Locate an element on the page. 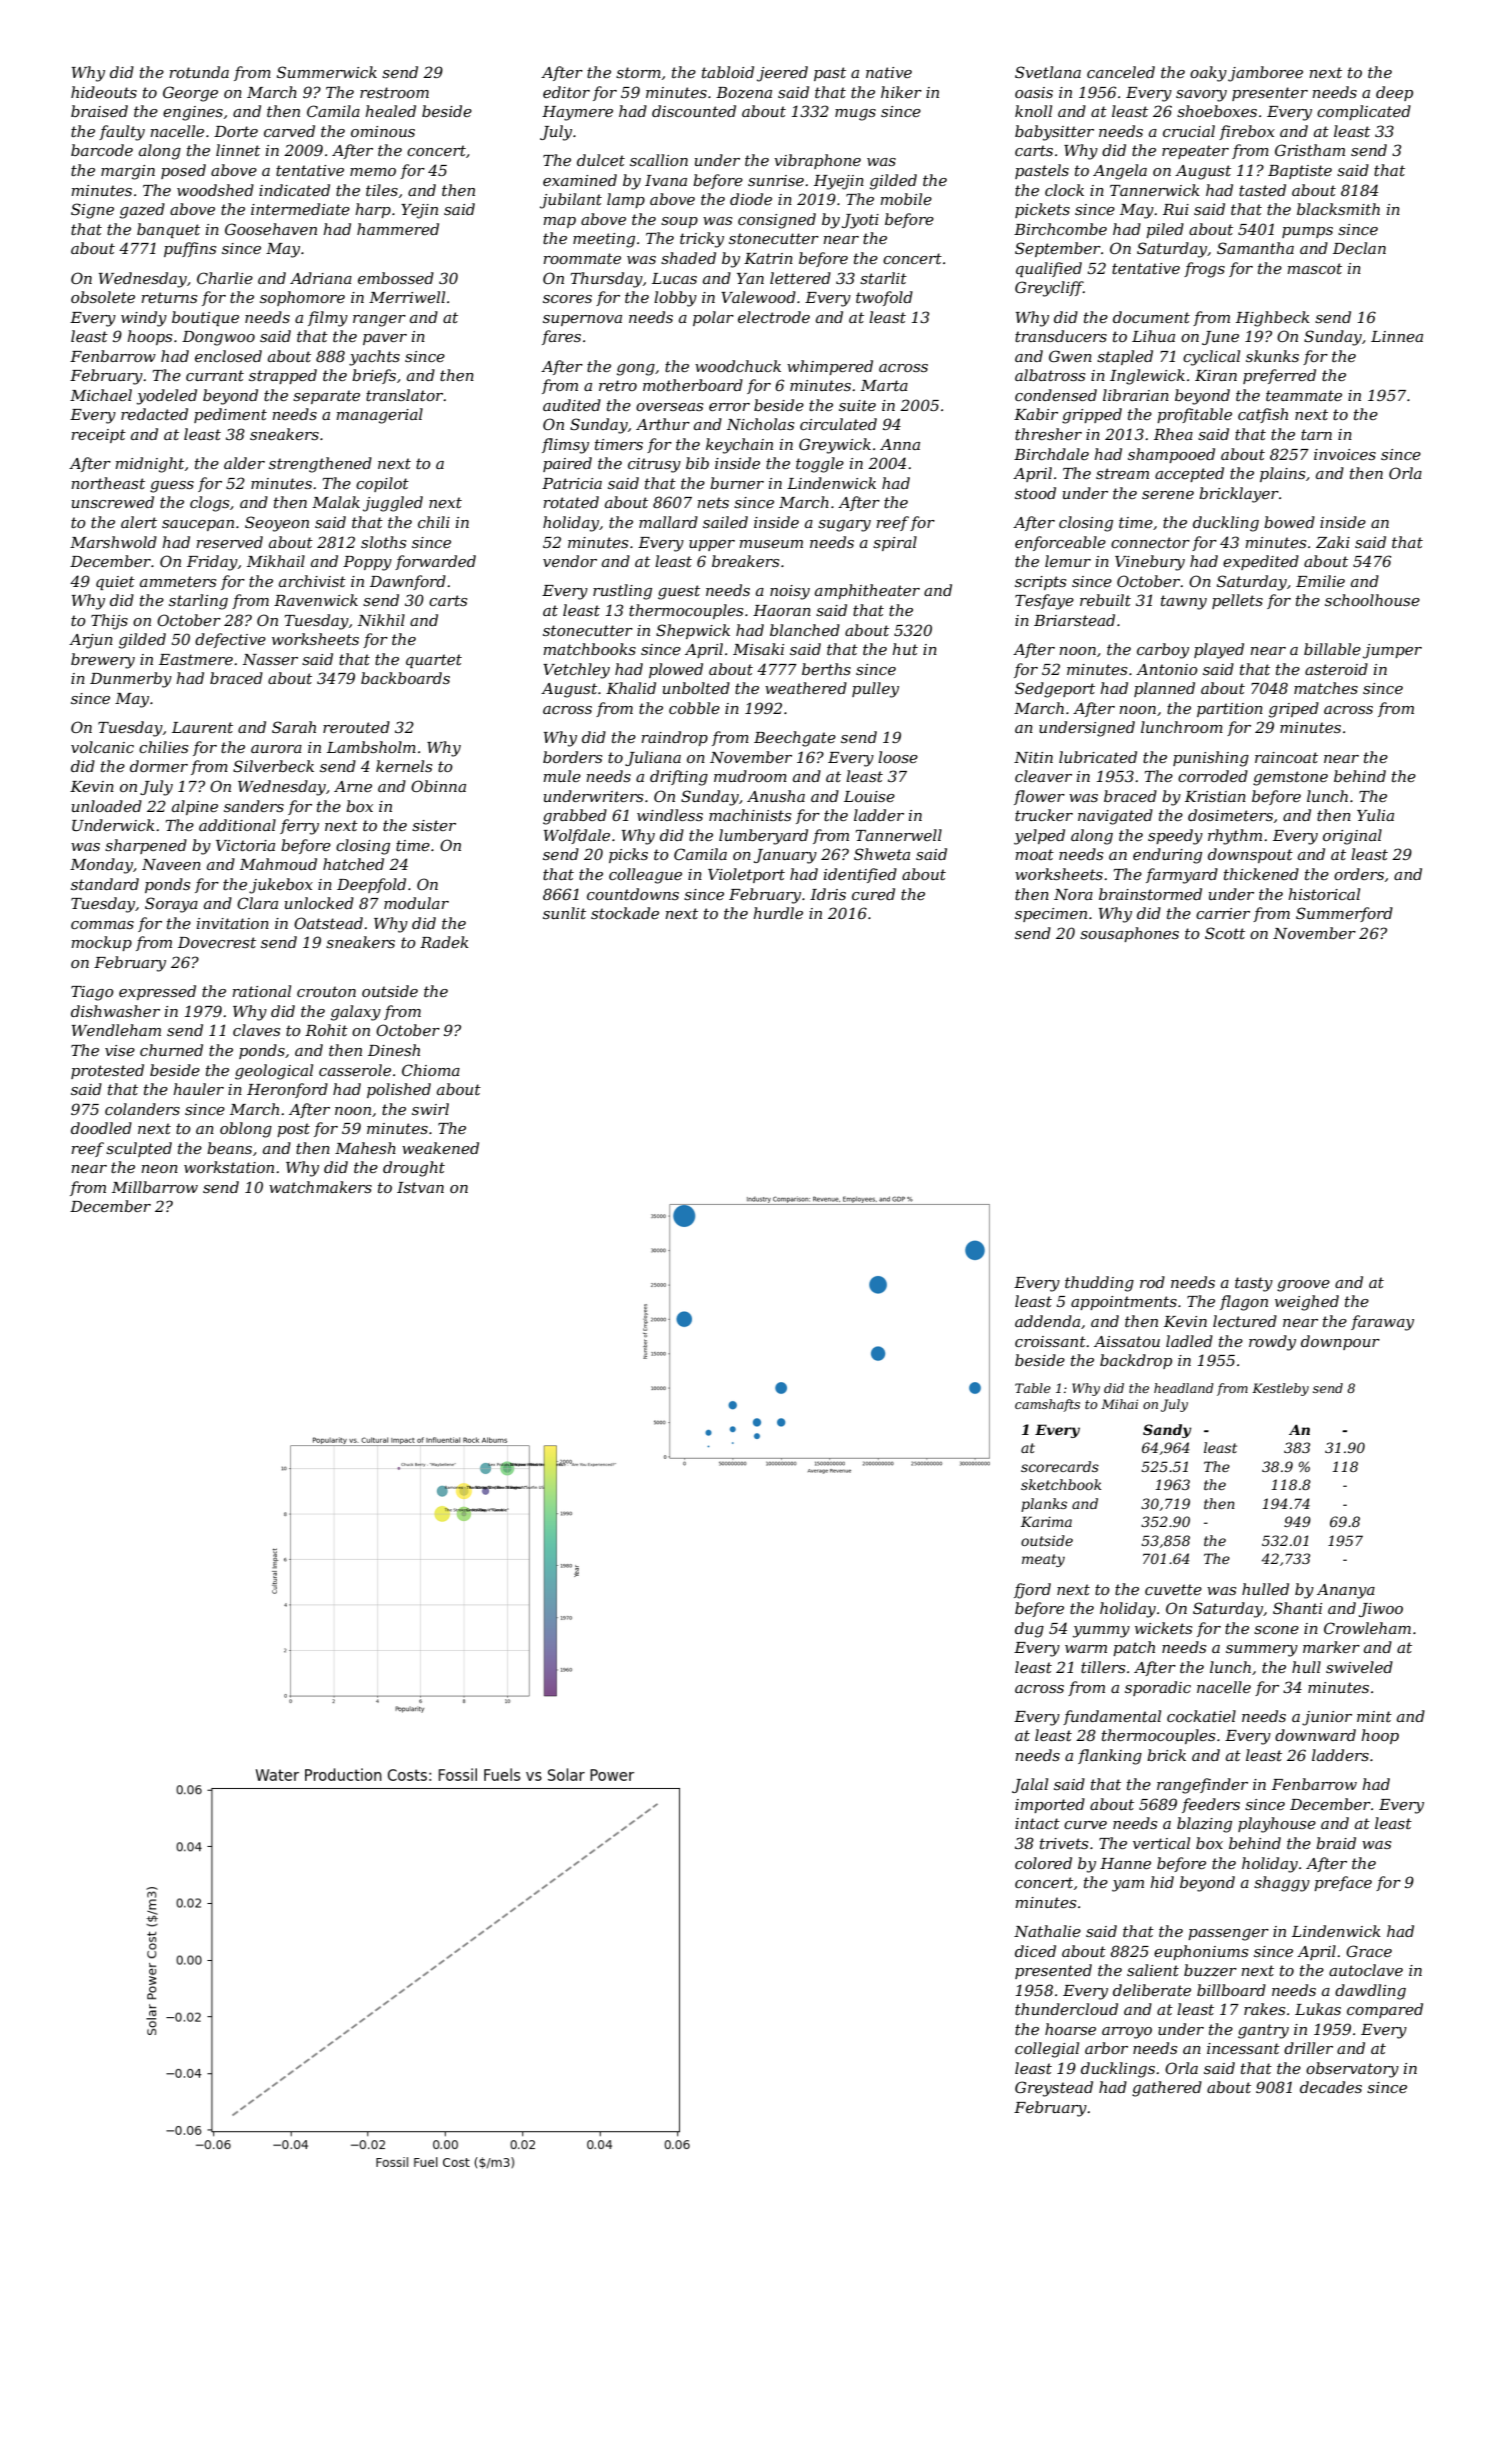 The image size is (1496, 2464). Millbarrow is located at coordinates (155, 1187).
